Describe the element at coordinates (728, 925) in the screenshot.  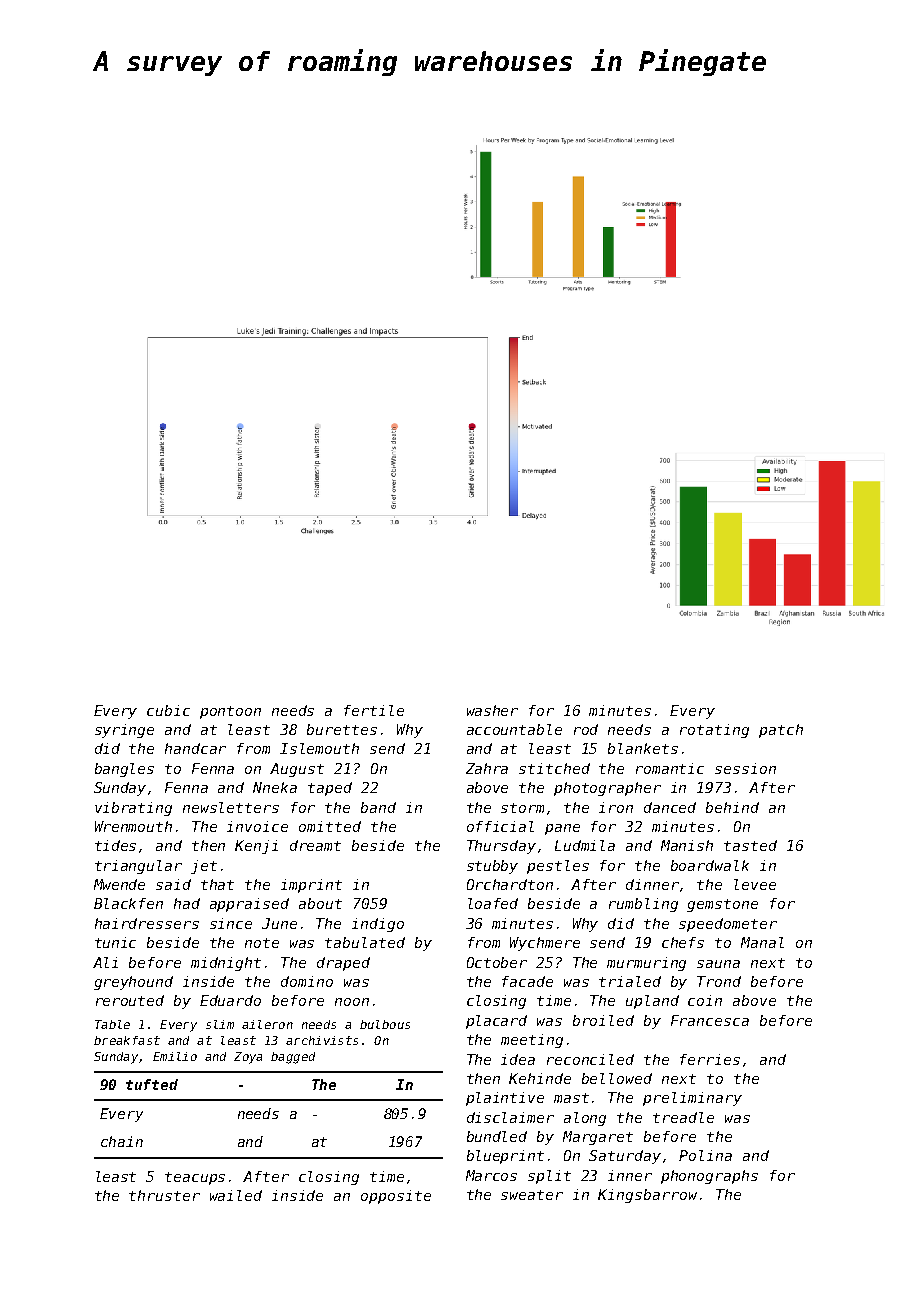
I see `speedometer` at that location.
